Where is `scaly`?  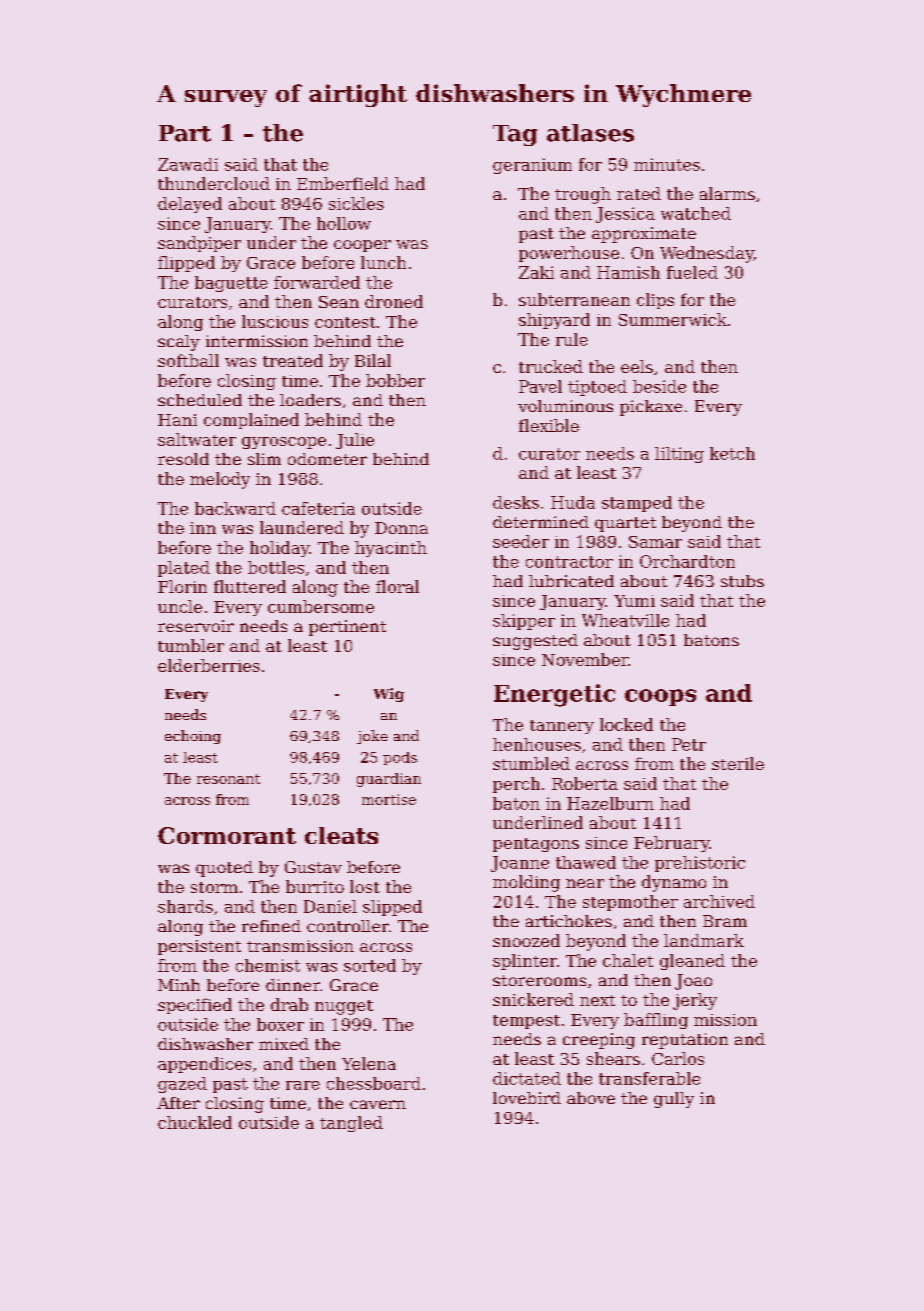 scaly is located at coordinates (179, 343).
